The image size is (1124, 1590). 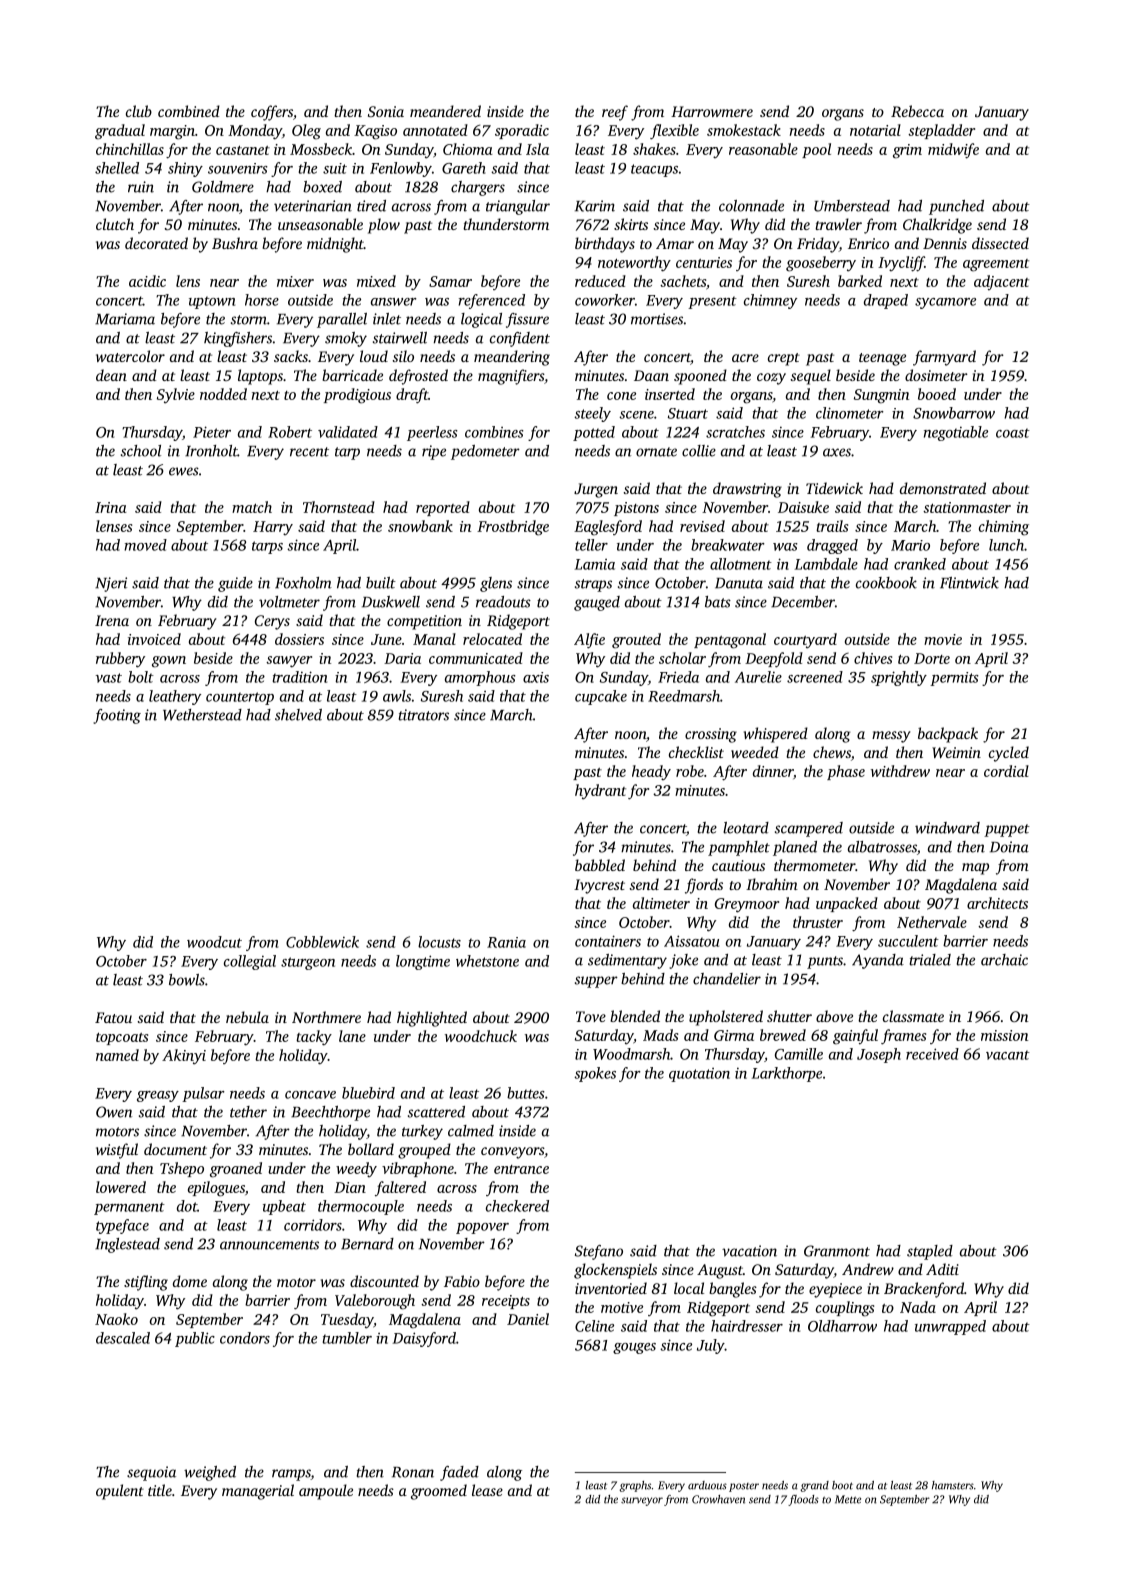 What do you see at coordinates (917, 111) in the page?
I see `Rebecca` at bounding box center [917, 111].
